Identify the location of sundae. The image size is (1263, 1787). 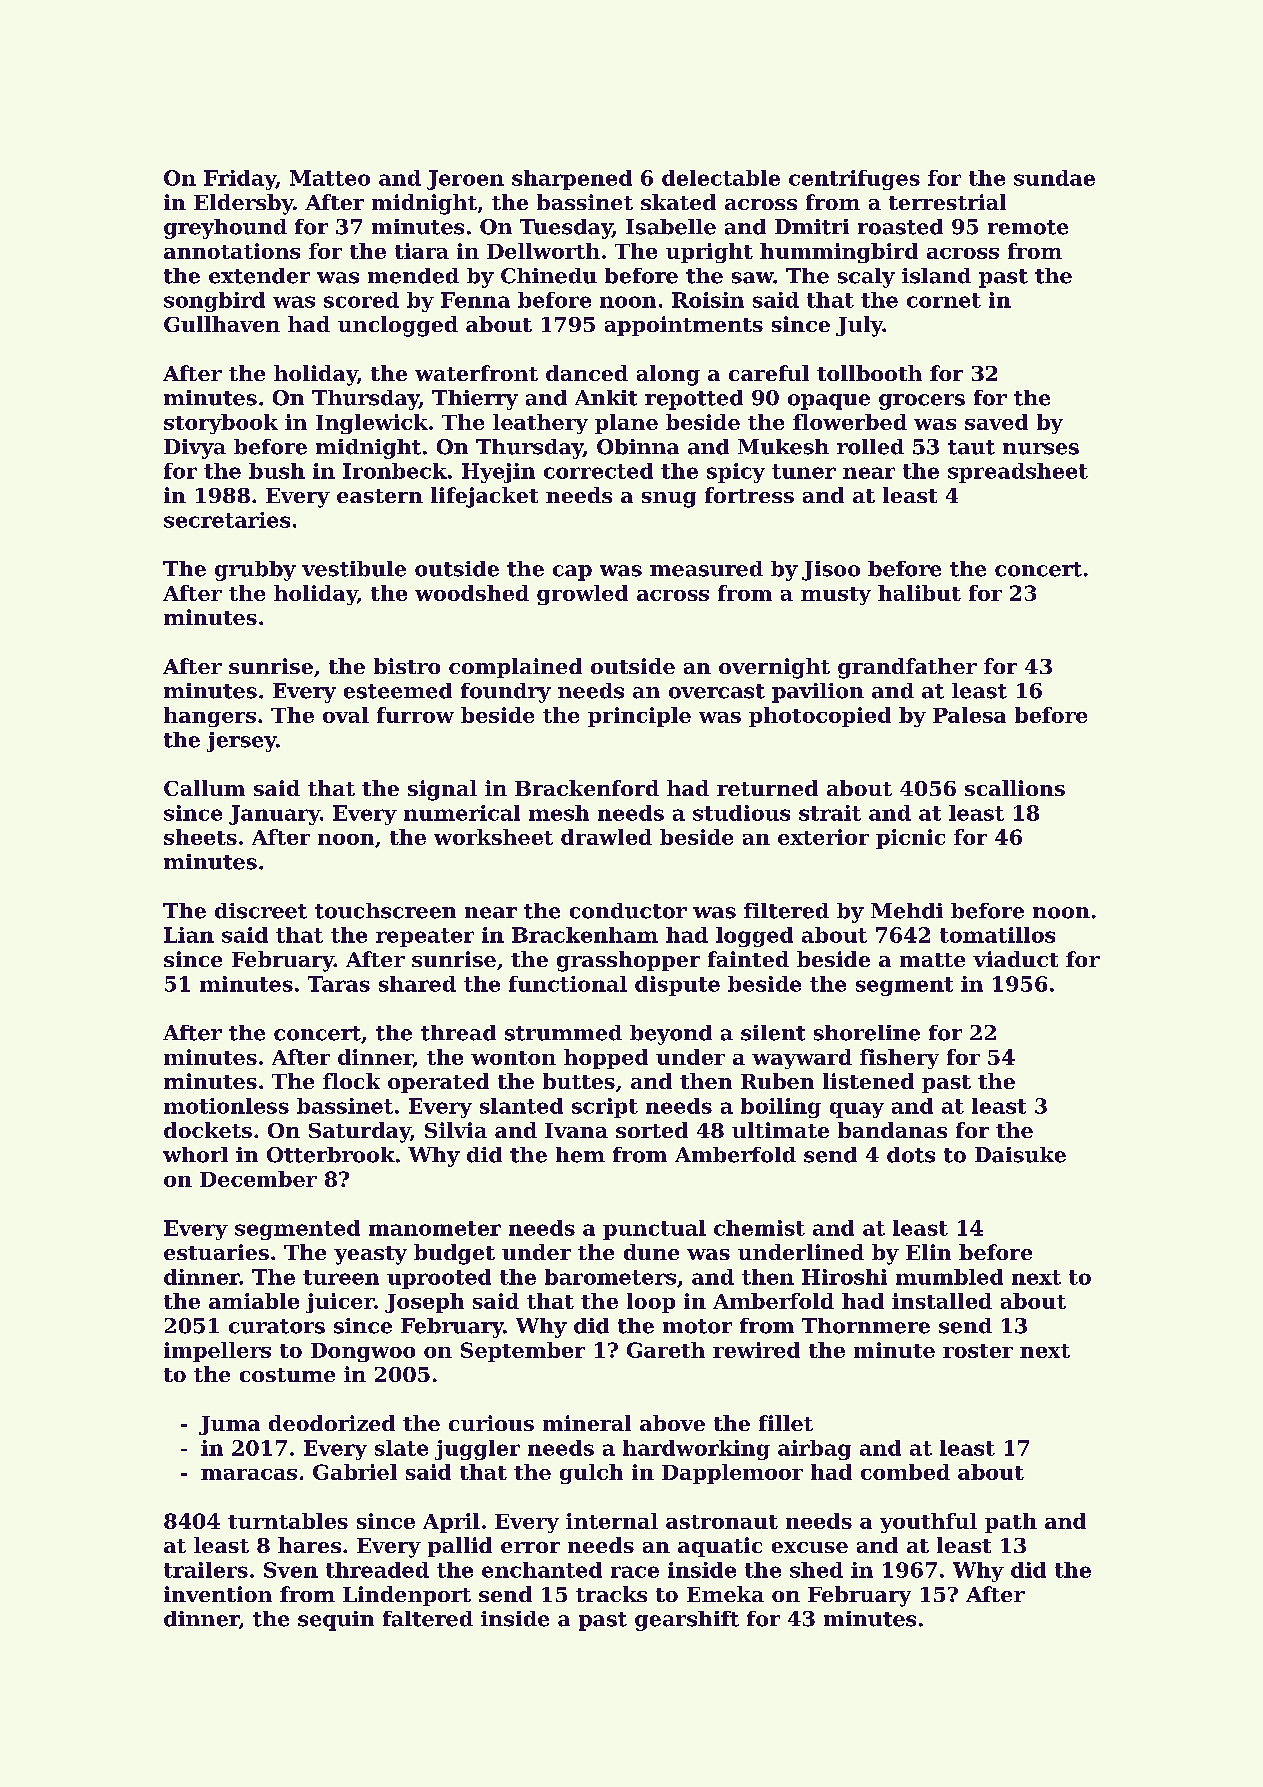
(1054, 178).
